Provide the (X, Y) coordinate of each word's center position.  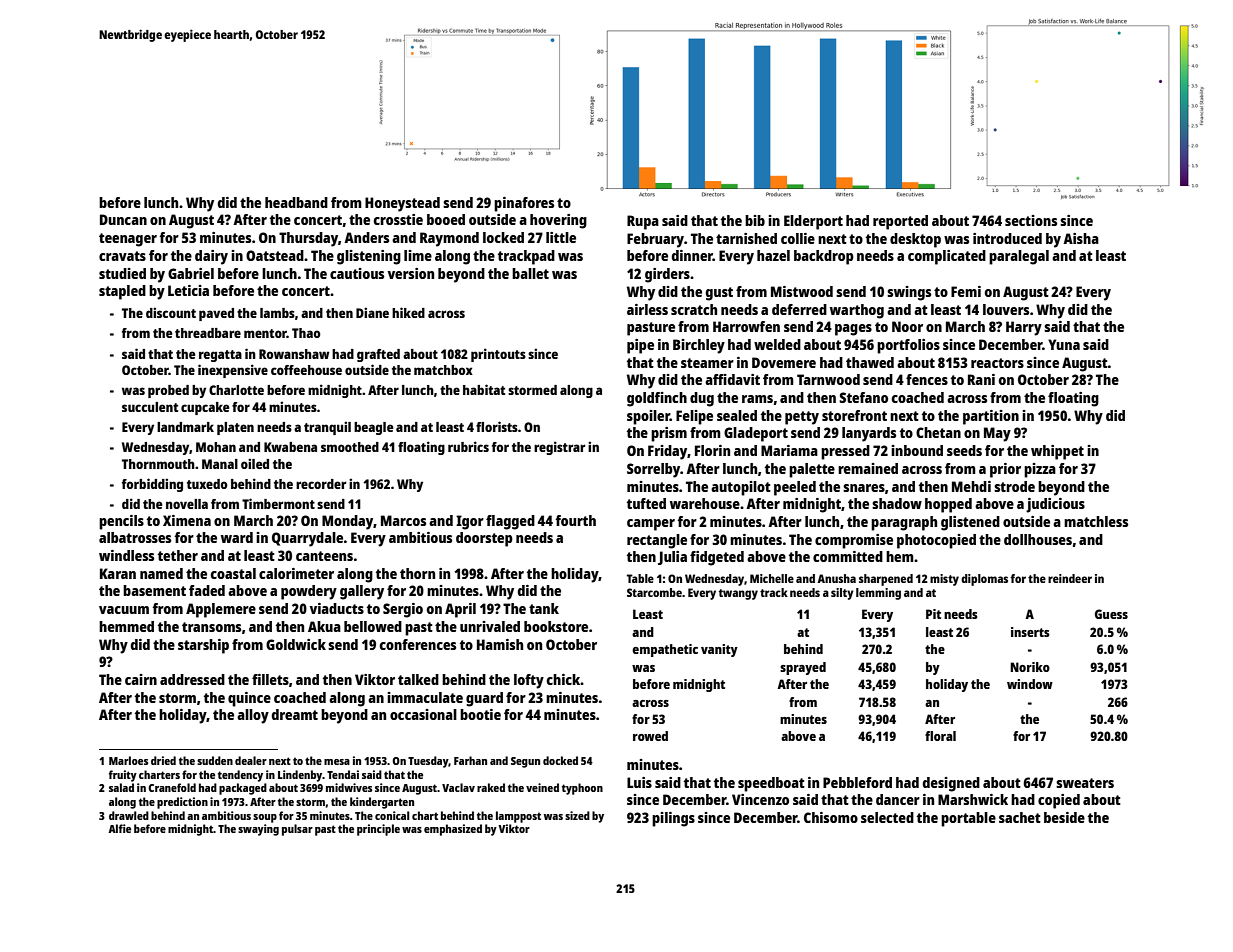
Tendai (343, 774)
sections (1031, 220)
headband (296, 202)
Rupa (643, 222)
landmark (185, 427)
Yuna (1064, 344)
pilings (673, 819)
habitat (484, 389)
